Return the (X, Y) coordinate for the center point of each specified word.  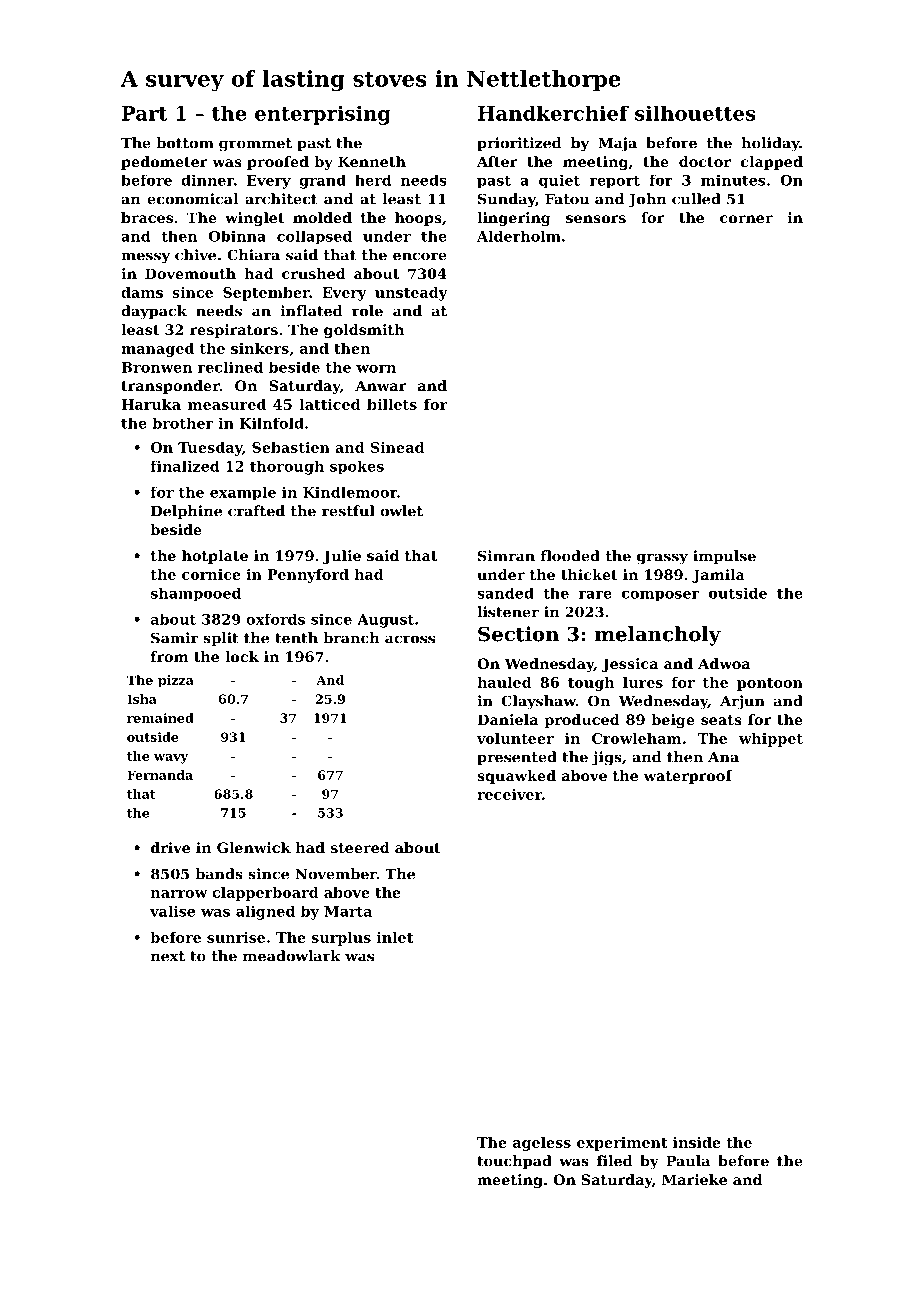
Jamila (718, 576)
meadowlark (292, 956)
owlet (401, 511)
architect (281, 199)
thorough (287, 467)
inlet (395, 937)
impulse (724, 557)
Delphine (186, 512)
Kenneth (372, 161)
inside (697, 1142)
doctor (705, 161)
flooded (570, 556)
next (168, 956)
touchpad (514, 1162)
